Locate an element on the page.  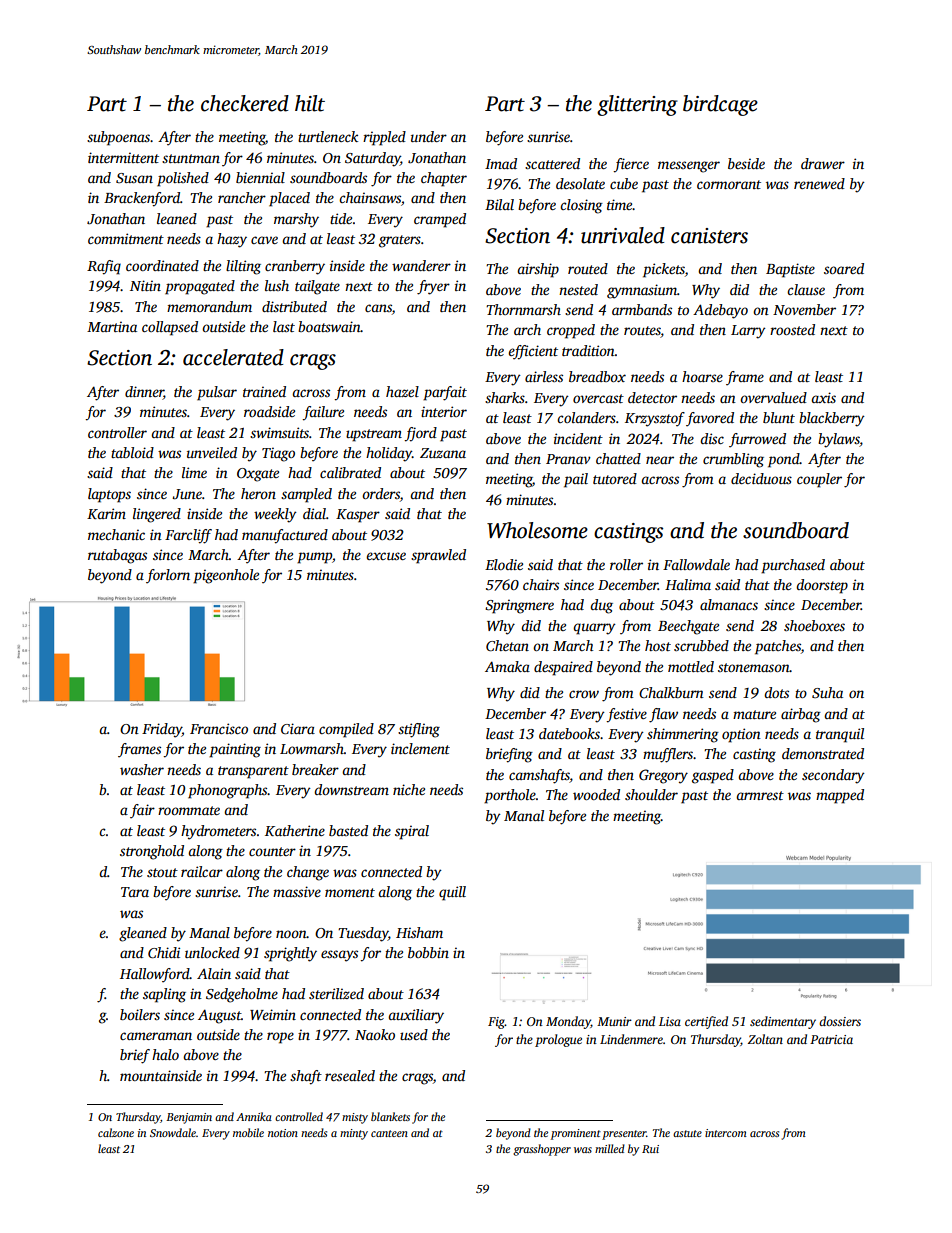
polished is located at coordinates (183, 179).
